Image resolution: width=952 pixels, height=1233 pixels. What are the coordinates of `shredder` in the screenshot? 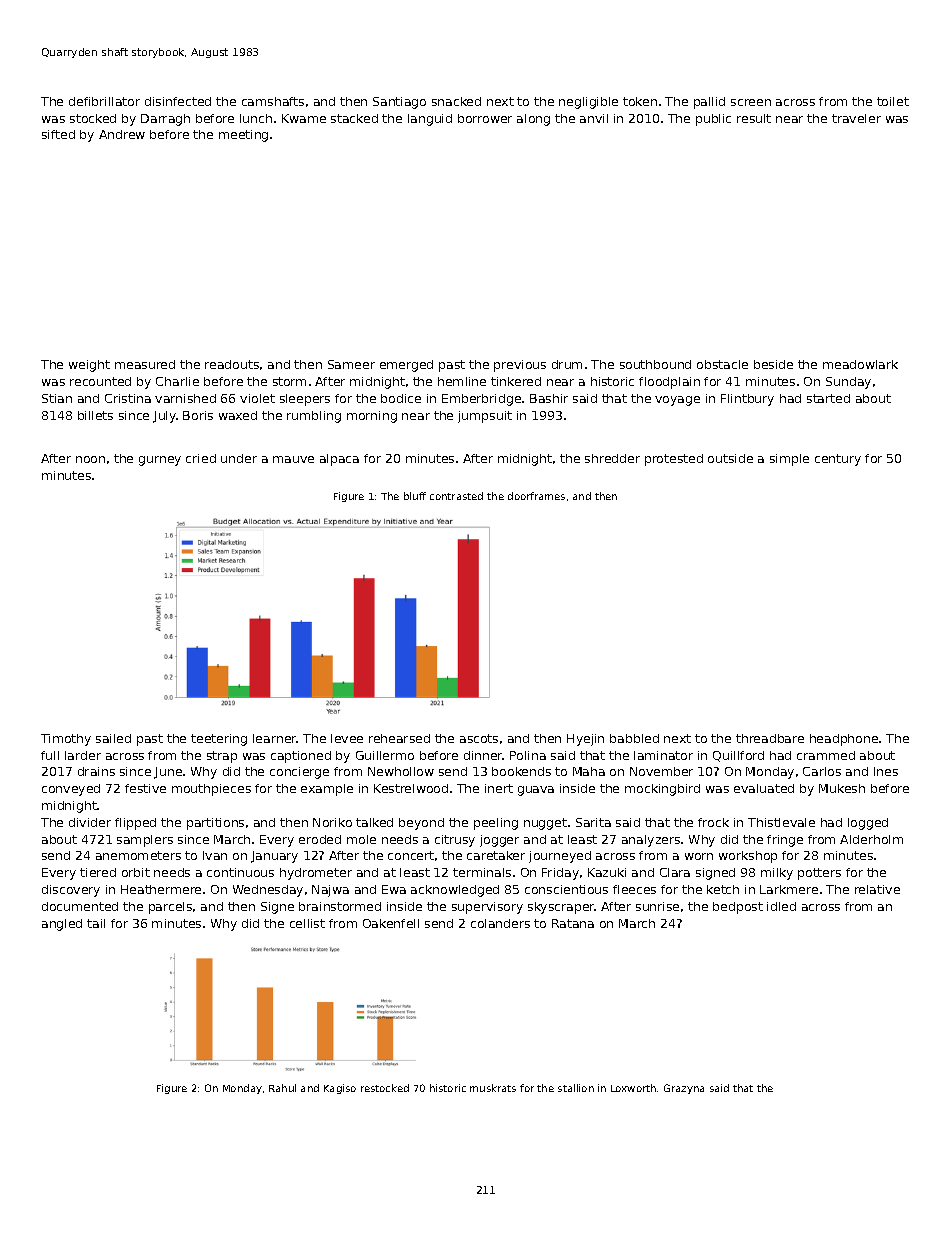 It's located at (612, 458).
